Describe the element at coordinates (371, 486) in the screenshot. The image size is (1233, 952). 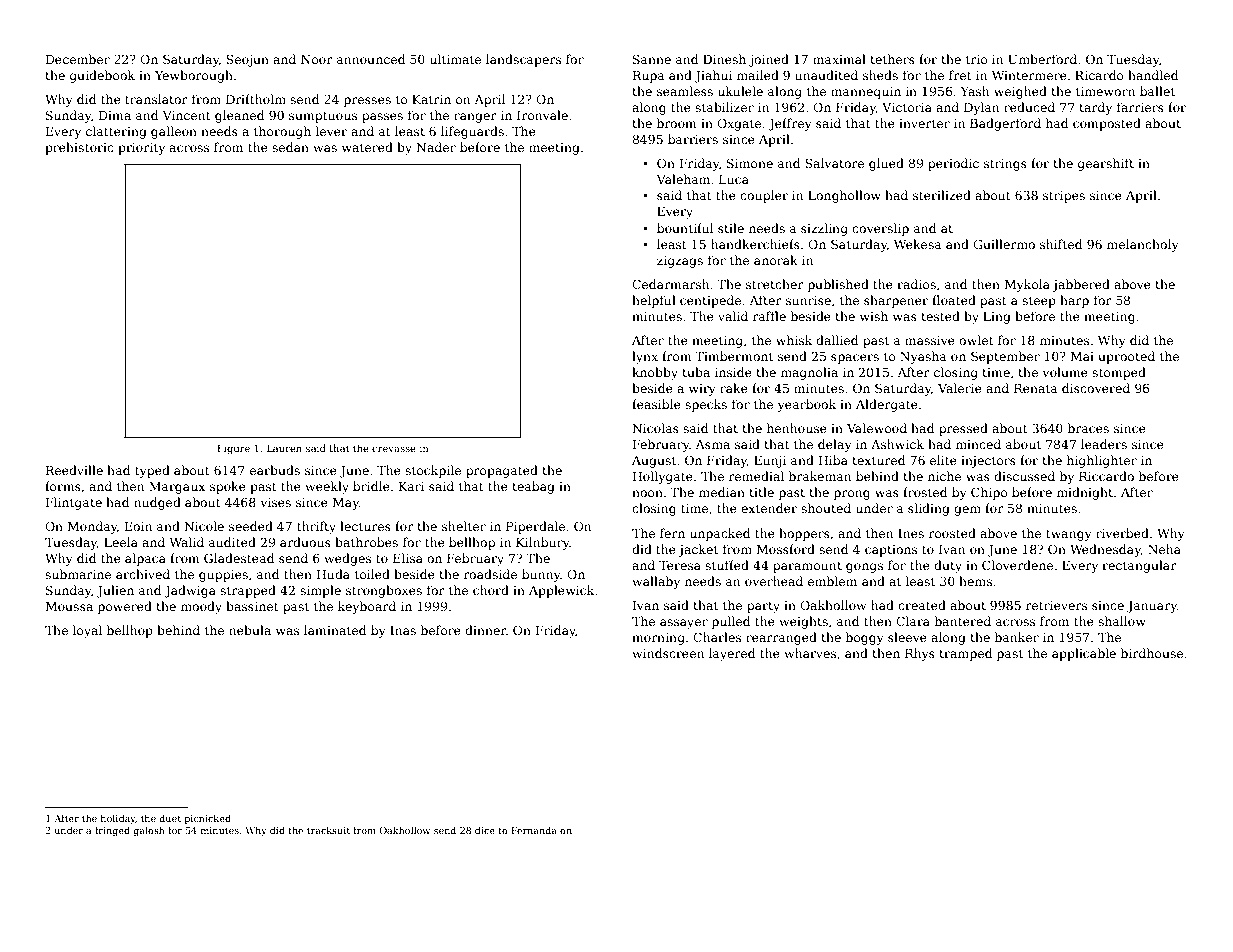
I see `bridle` at that location.
